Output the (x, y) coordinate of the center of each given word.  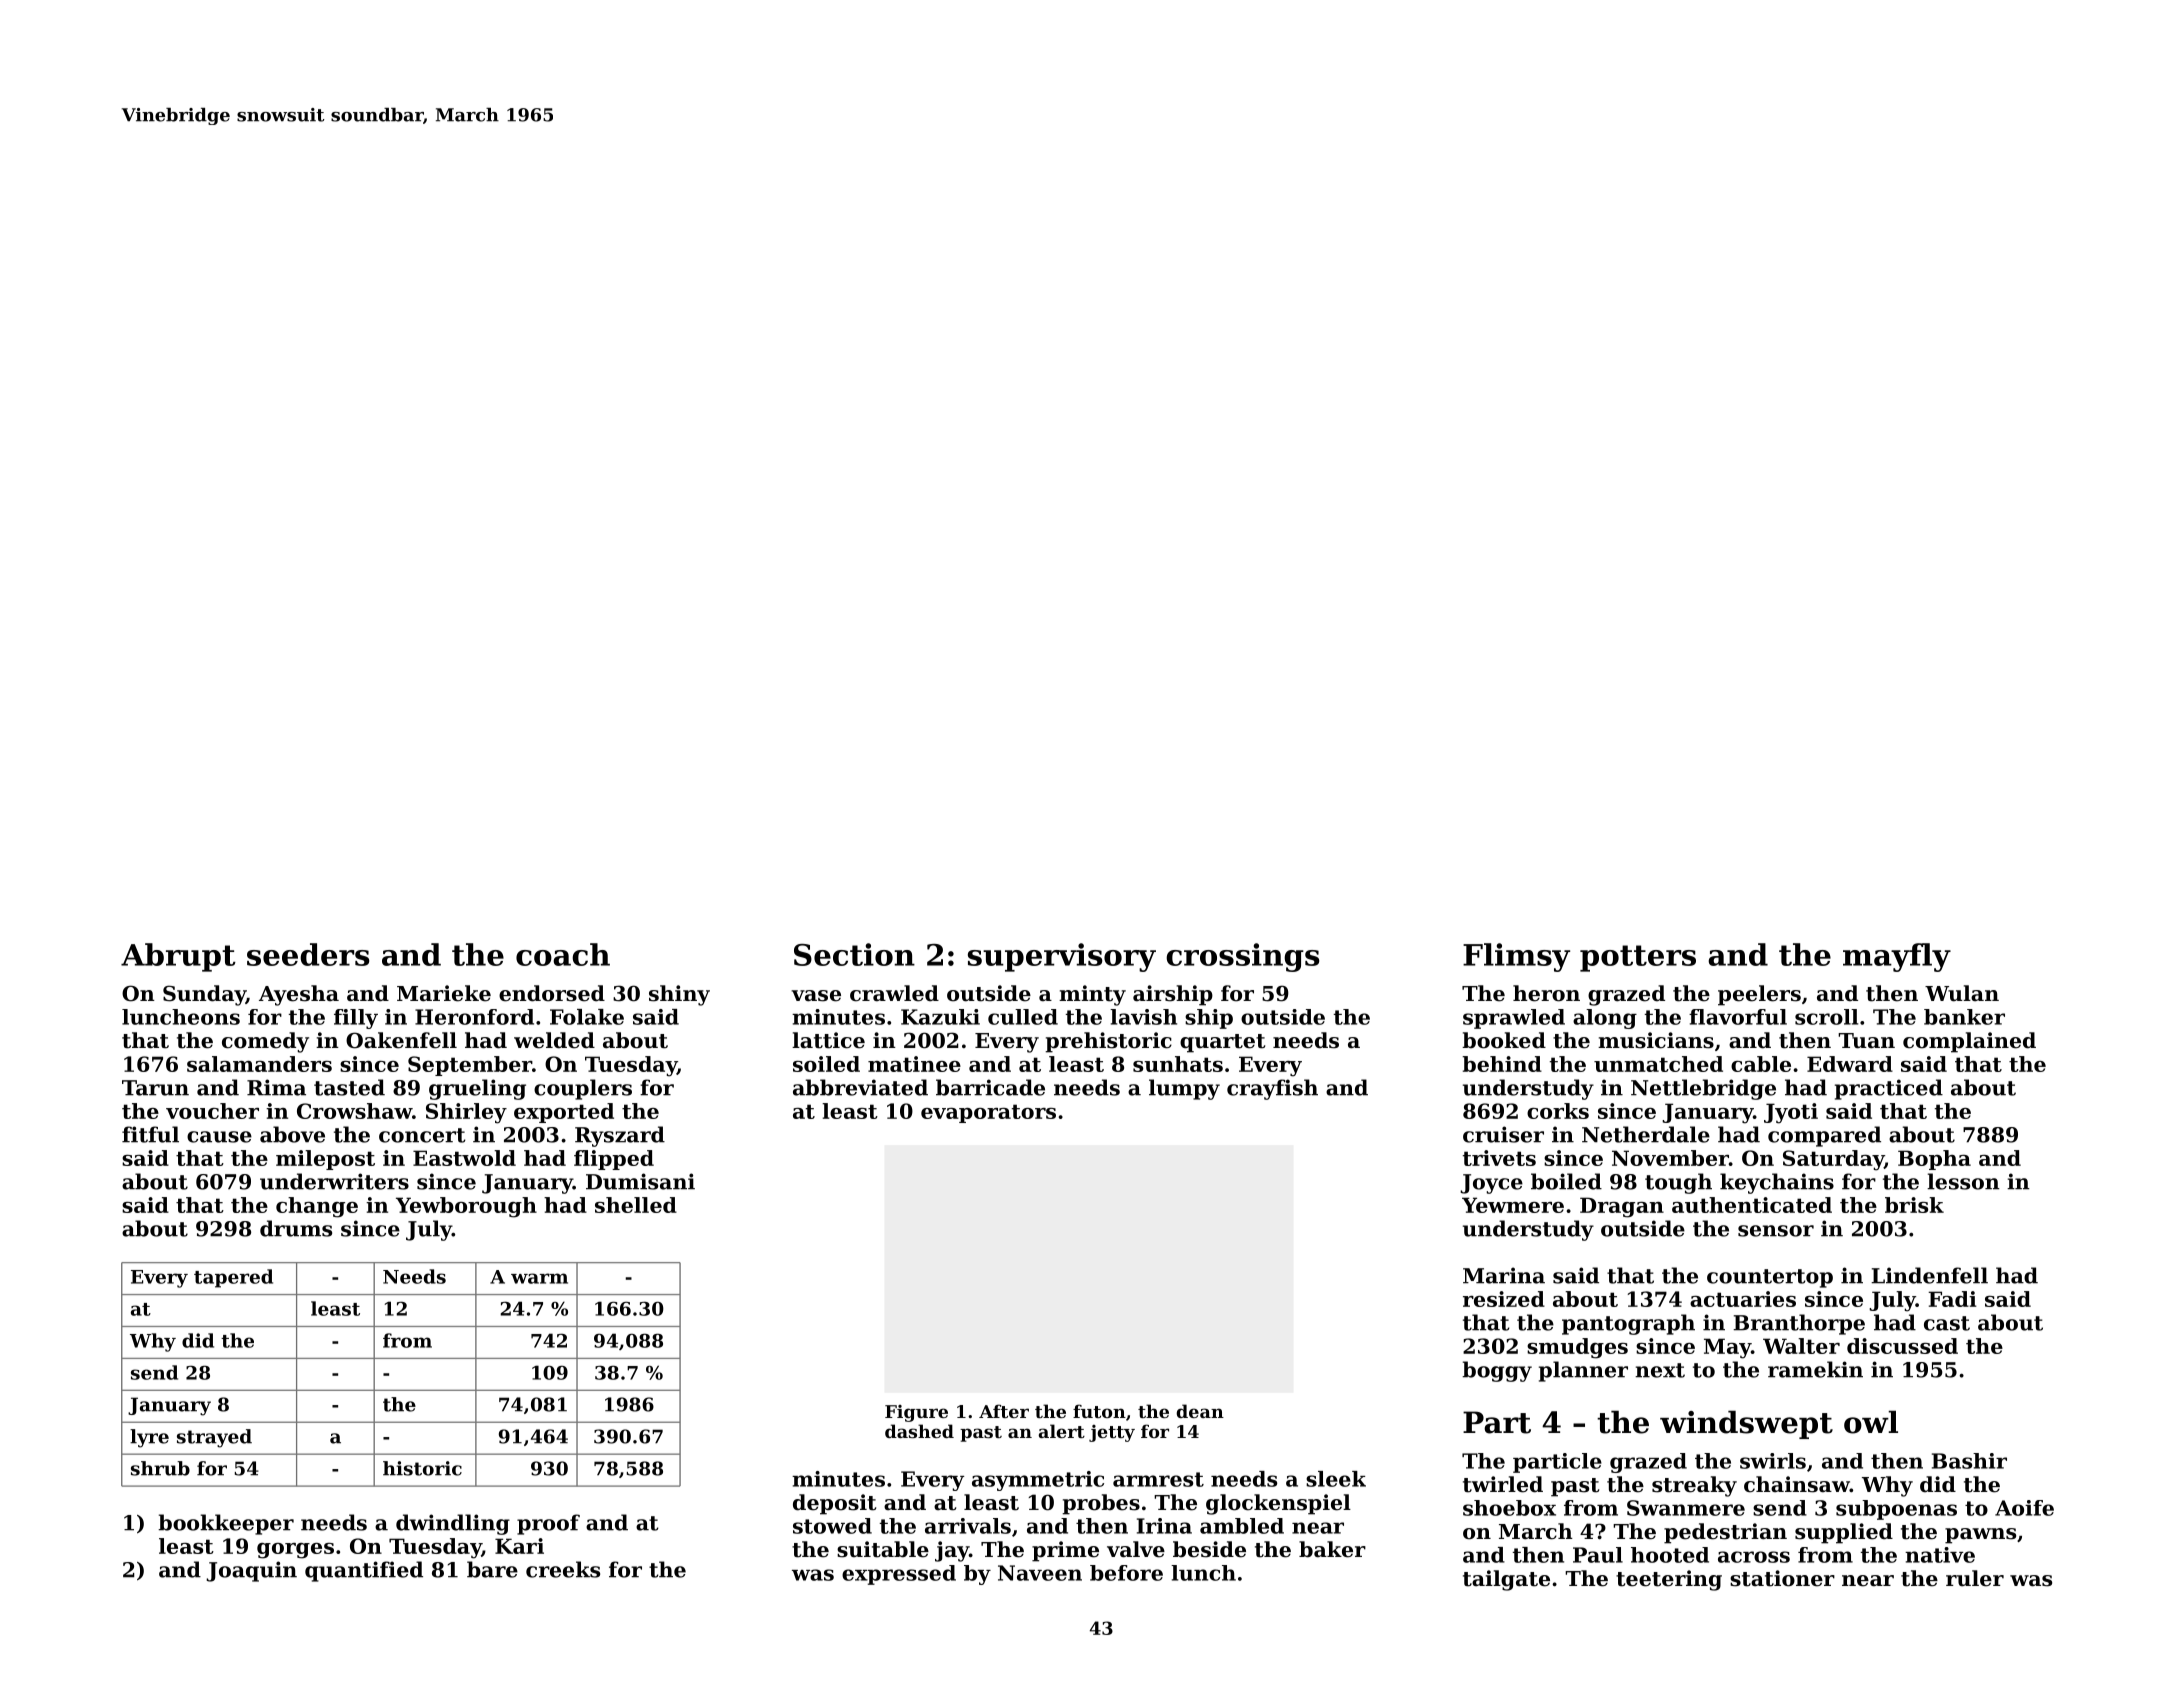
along (1605, 1019)
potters (1638, 958)
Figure (916, 1413)
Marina (1504, 1275)
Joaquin (251, 1571)
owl (1871, 1422)
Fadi (1952, 1299)
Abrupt (178, 957)
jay (952, 1551)
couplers (583, 1089)
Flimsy (1516, 957)
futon (1099, 1411)
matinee (914, 1064)
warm (539, 1278)
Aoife (2024, 1508)
